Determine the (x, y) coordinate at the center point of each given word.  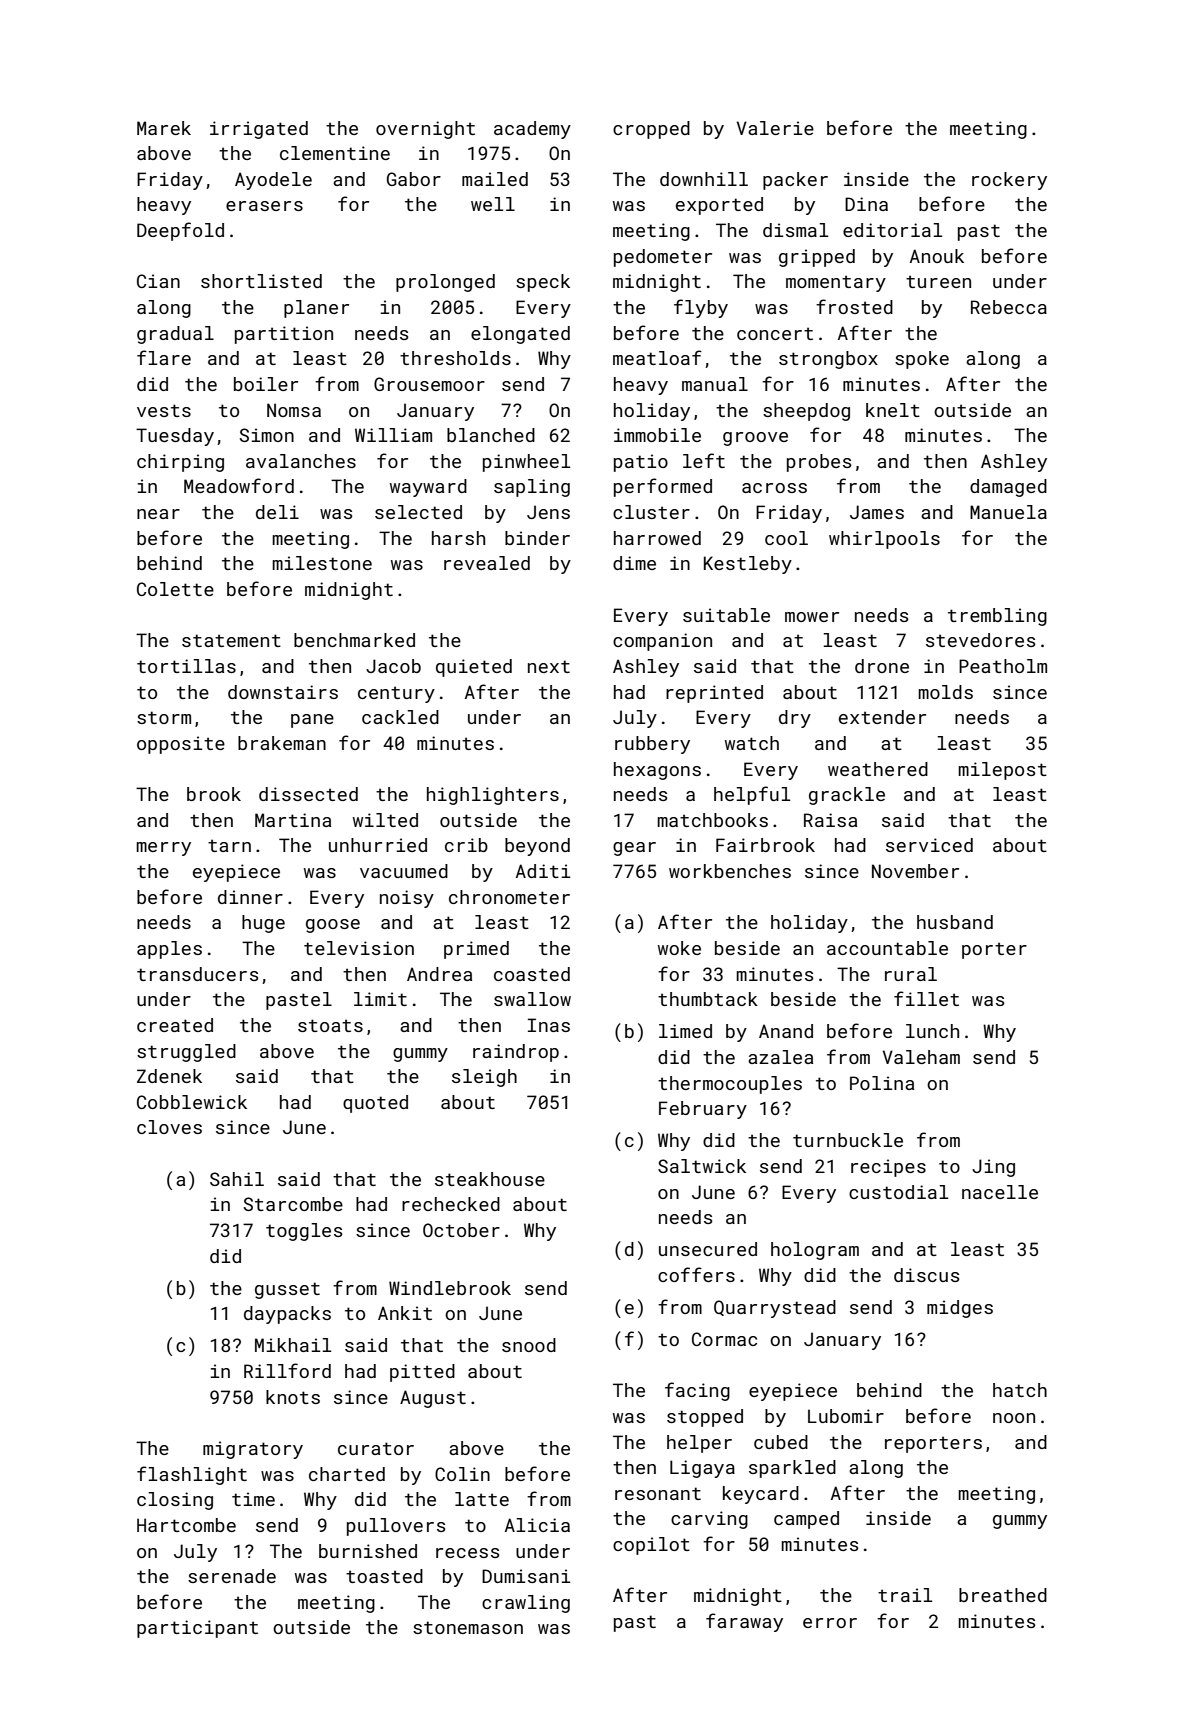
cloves (169, 1127)
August (433, 1399)
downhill (704, 179)
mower (812, 617)
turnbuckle (848, 1140)
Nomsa (294, 410)
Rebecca (1009, 307)
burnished (368, 1551)
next (549, 666)
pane (312, 721)
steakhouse (490, 1179)
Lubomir (846, 1416)
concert (775, 333)
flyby (701, 308)
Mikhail (293, 1345)
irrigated (259, 130)
